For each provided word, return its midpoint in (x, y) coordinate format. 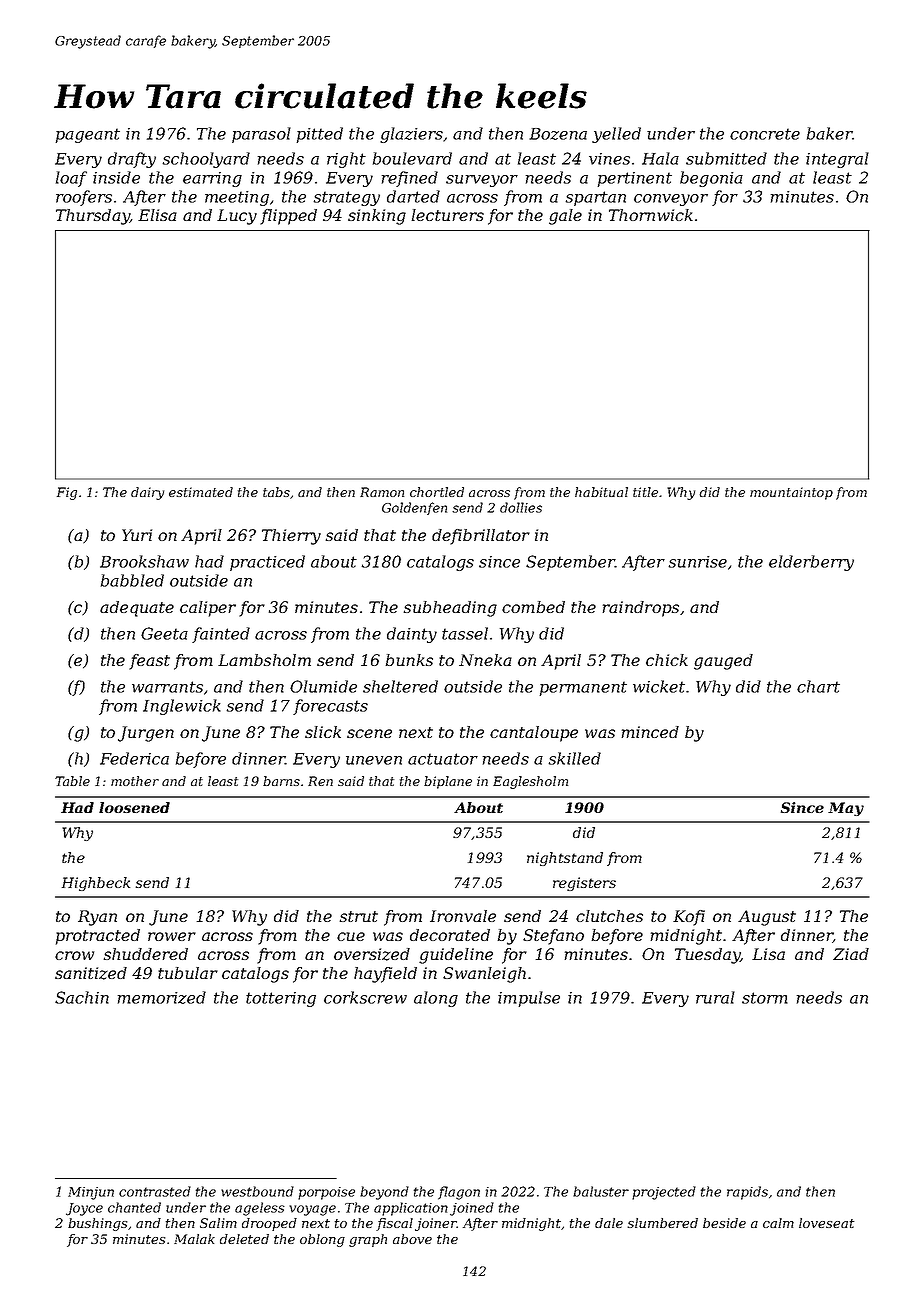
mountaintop (791, 493)
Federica (134, 758)
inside (116, 177)
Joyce (84, 1209)
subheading (450, 609)
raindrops (640, 609)
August (767, 918)
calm (778, 1223)
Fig (67, 493)
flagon (459, 1193)
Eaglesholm (530, 782)
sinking (377, 217)
